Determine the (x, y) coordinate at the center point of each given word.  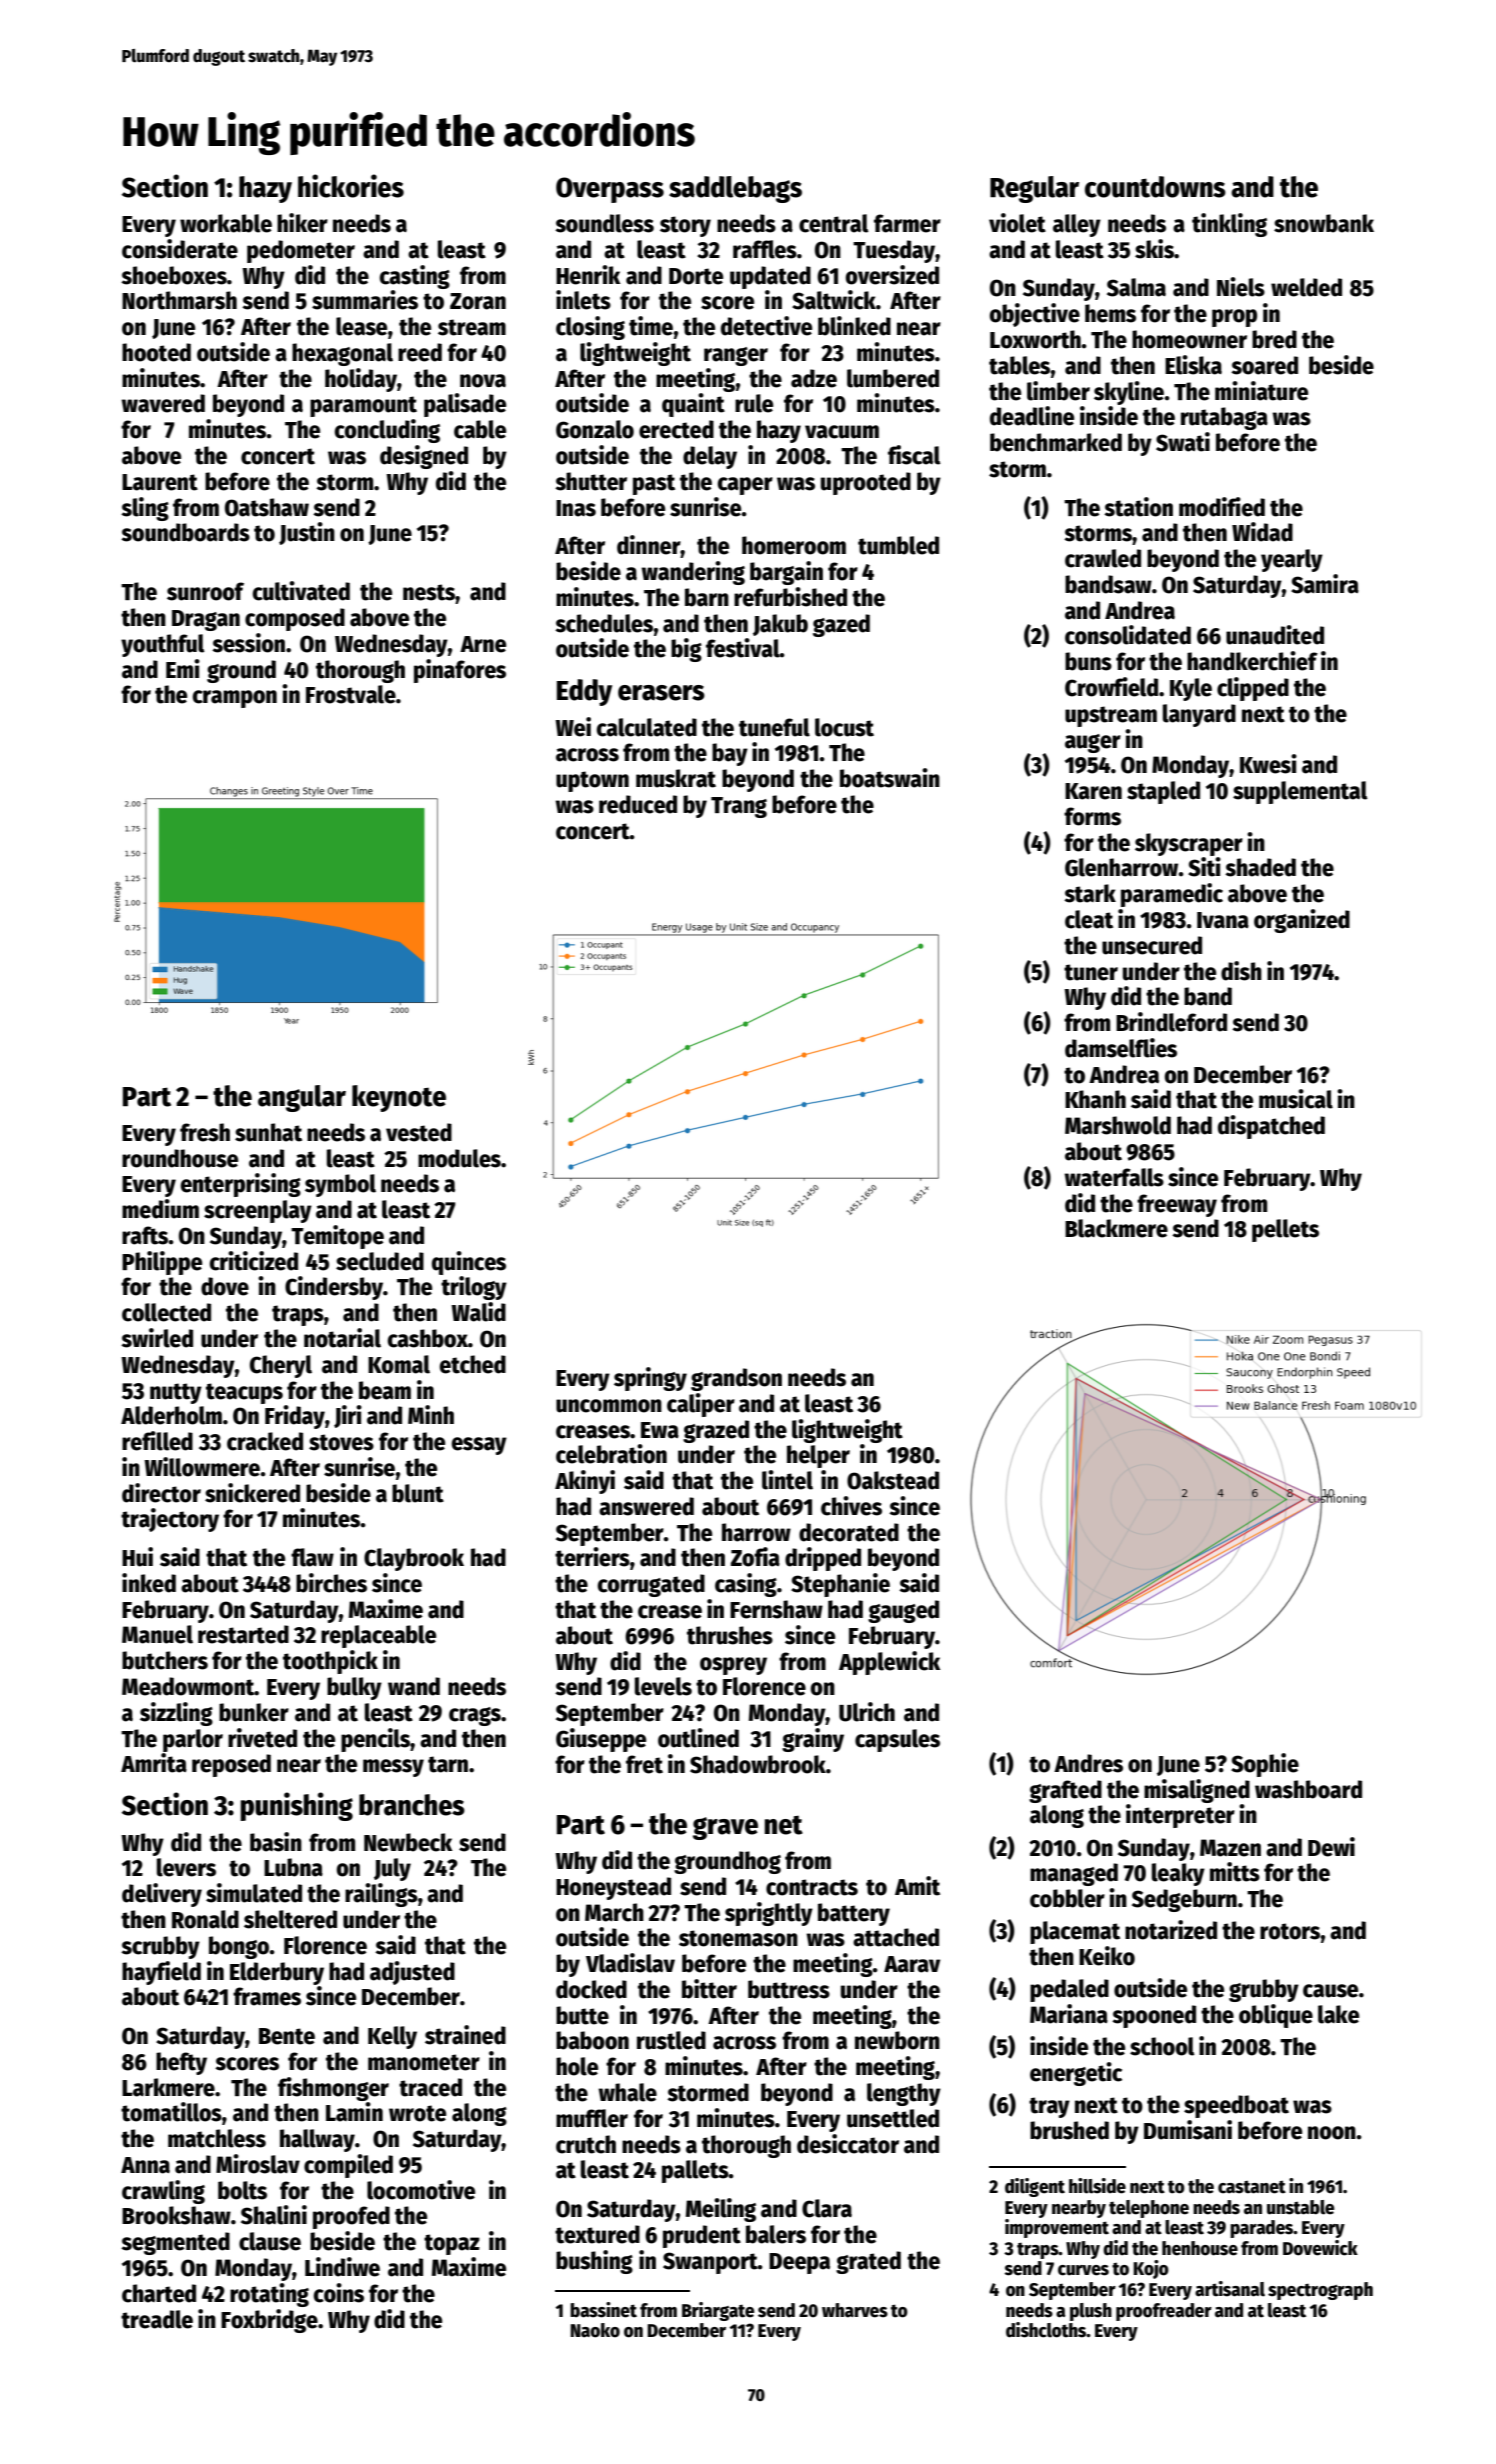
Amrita (154, 1763)
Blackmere (1116, 1228)
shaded (1260, 867)
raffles (765, 249)
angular (302, 1098)
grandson (736, 1379)
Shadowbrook (758, 1764)
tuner (1091, 972)
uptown (592, 781)
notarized (1171, 1930)
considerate (180, 249)
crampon (235, 699)
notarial (342, 1338)
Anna (145, 2165)
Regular (1034, 189)
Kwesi (1268, 764)
